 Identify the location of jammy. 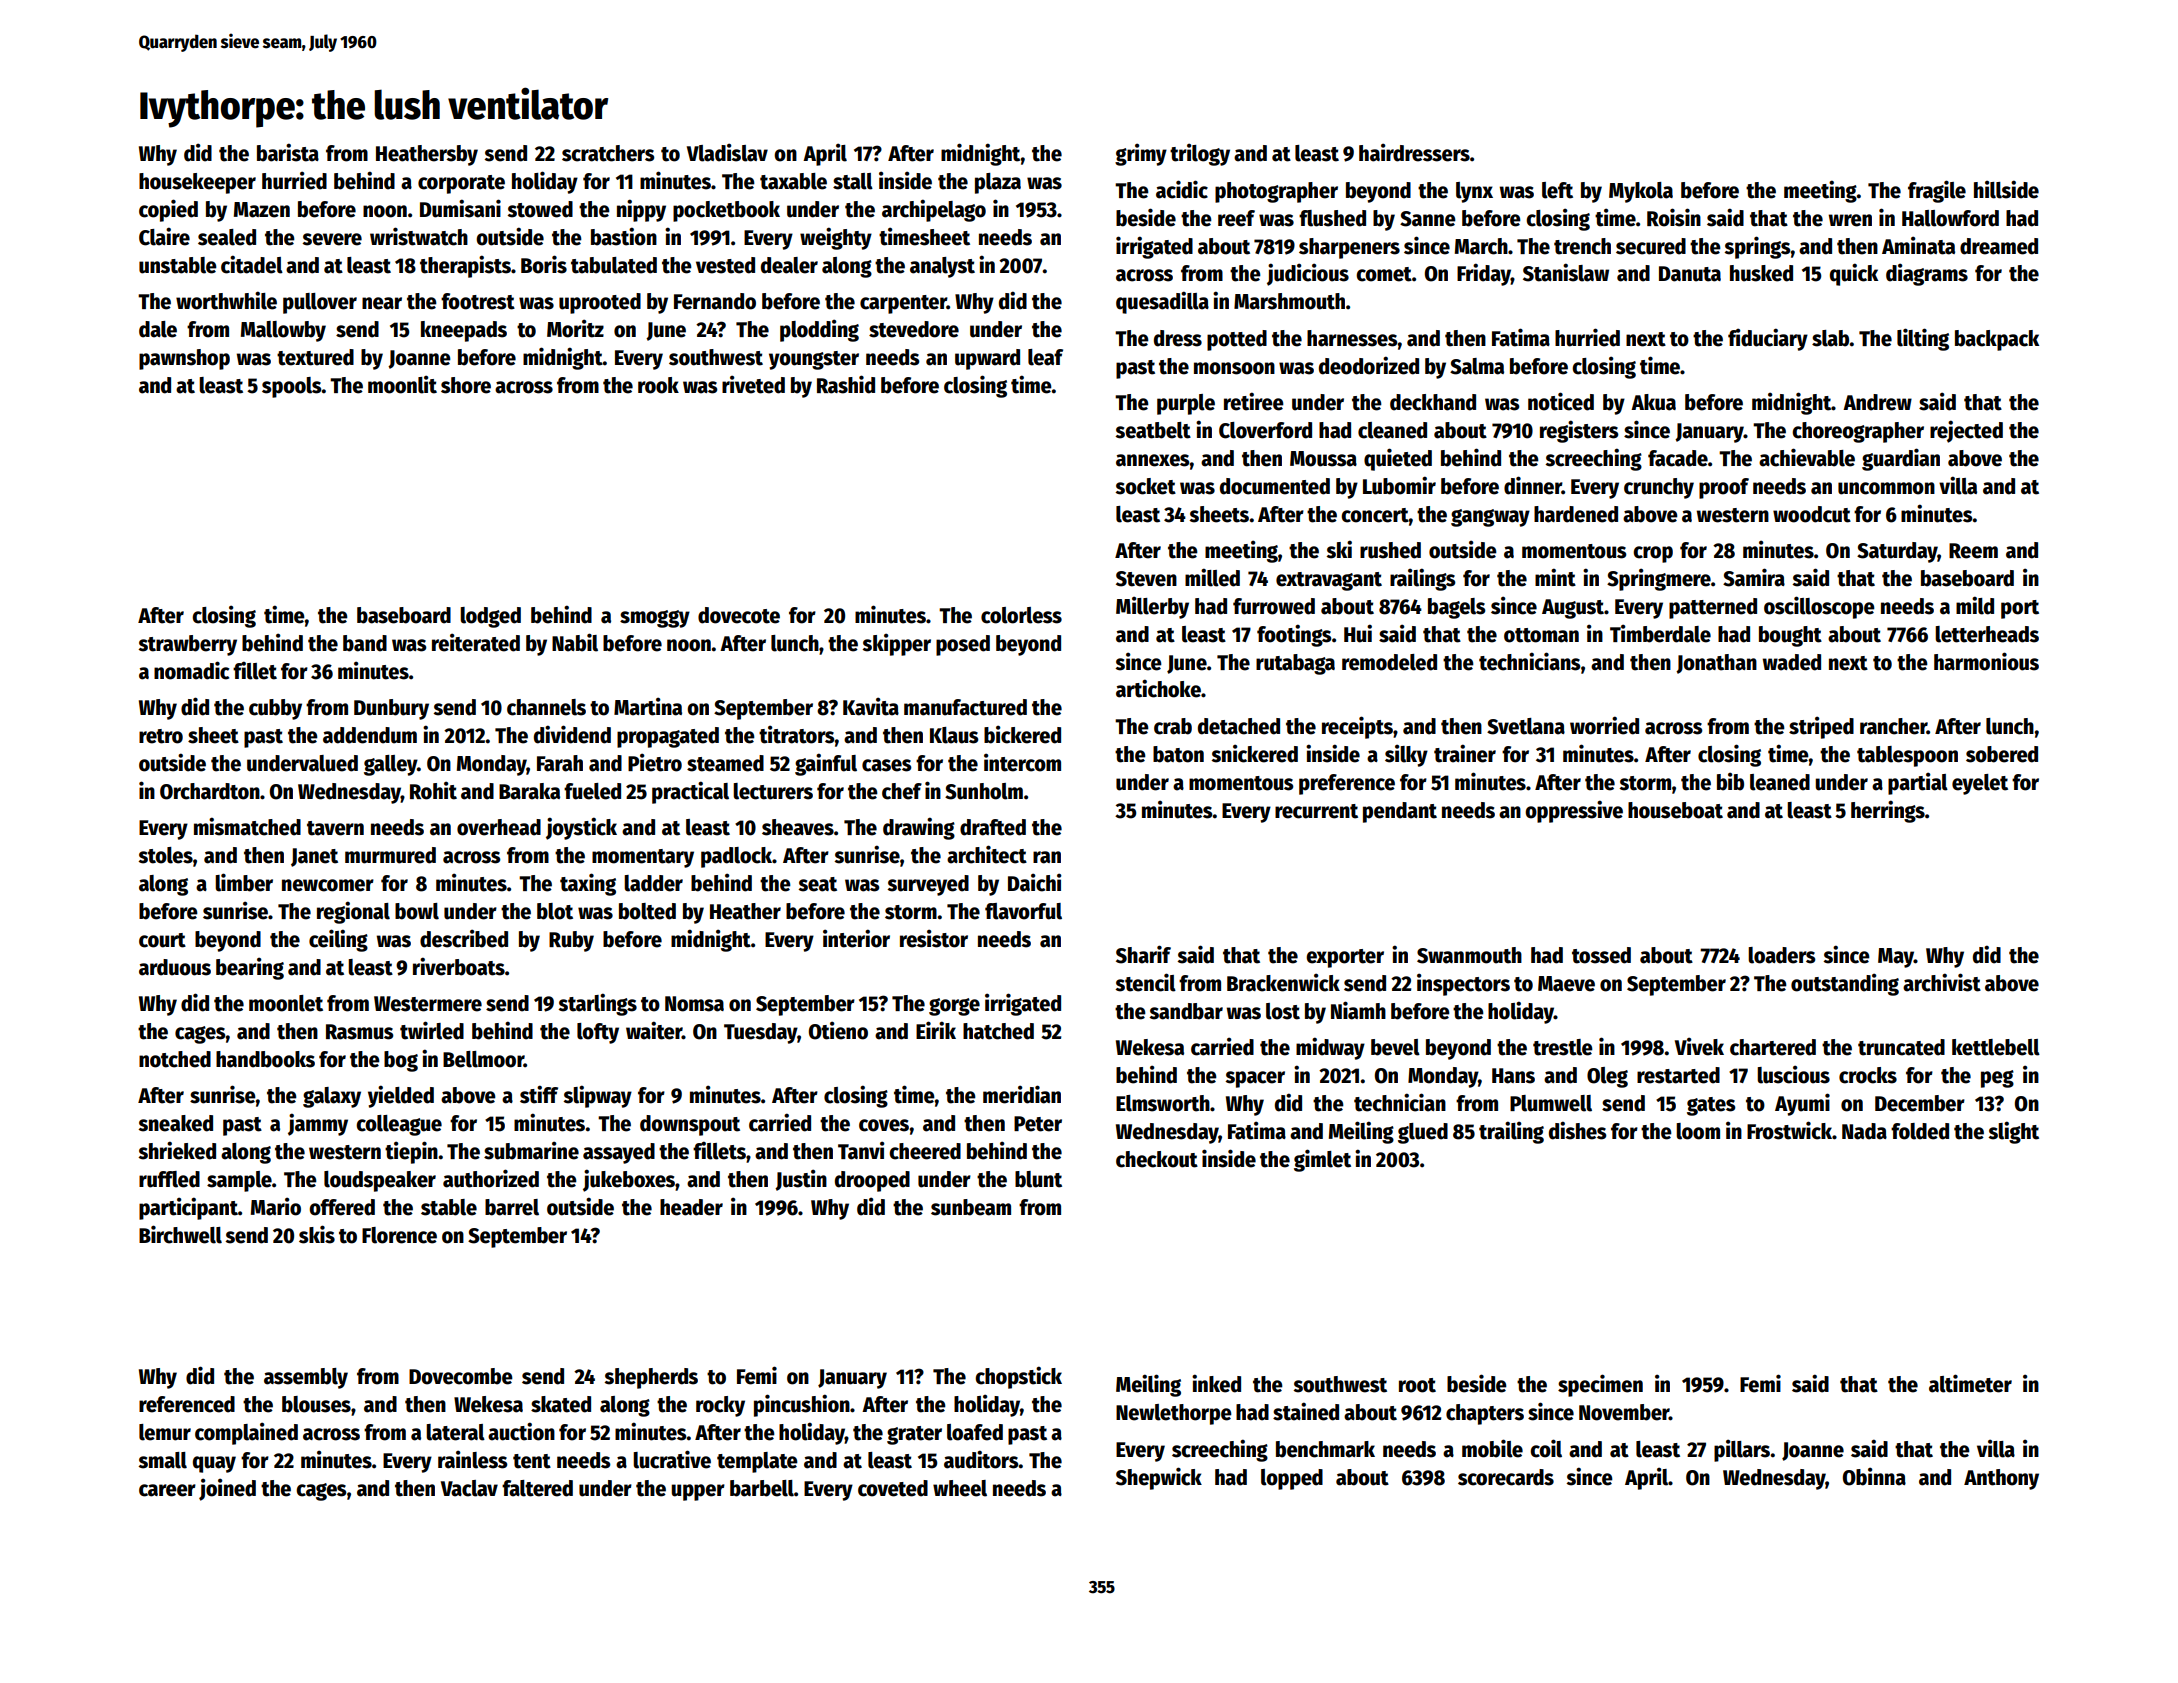
(318, 1124).
